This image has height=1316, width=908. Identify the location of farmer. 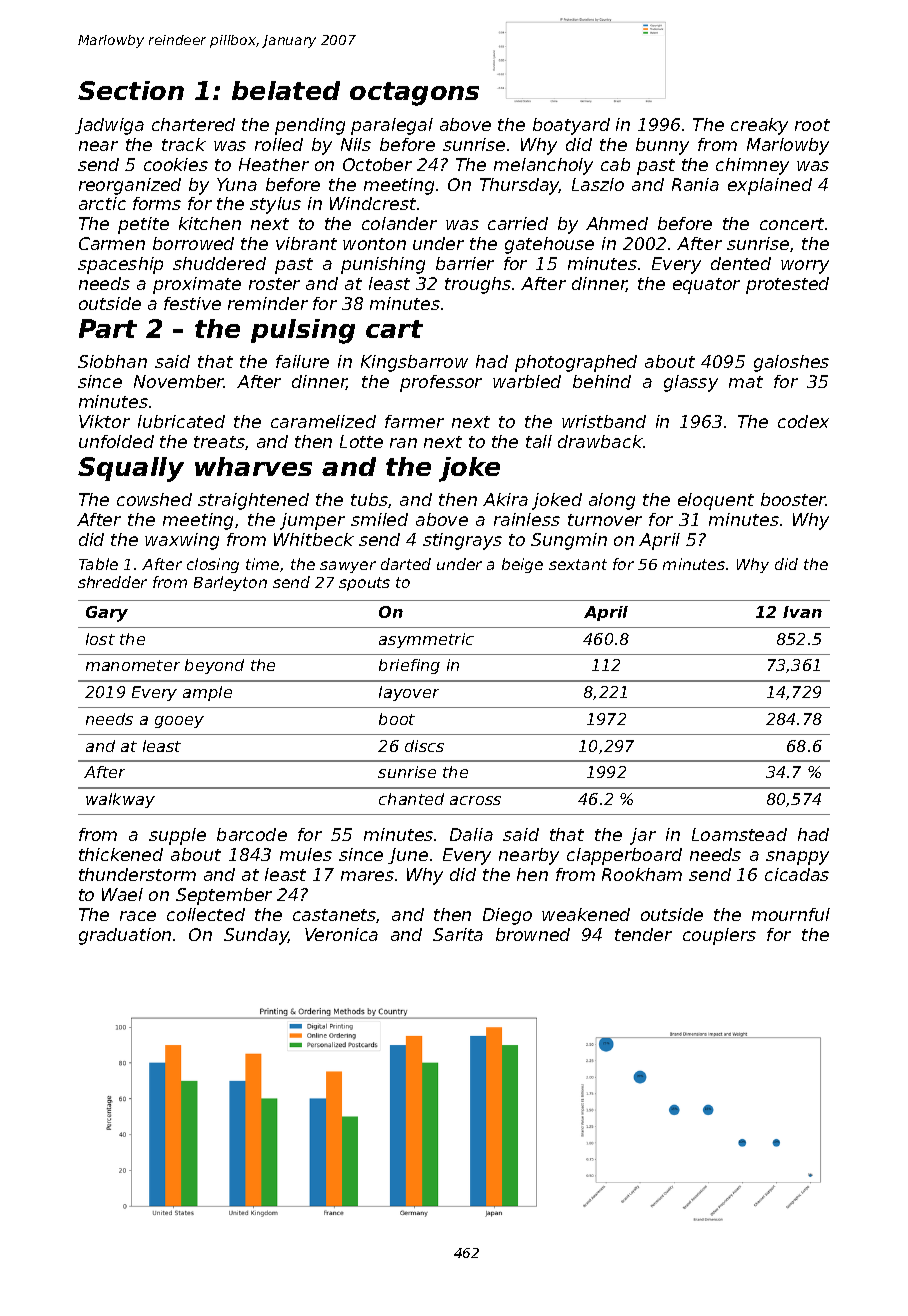
(414, 421).
